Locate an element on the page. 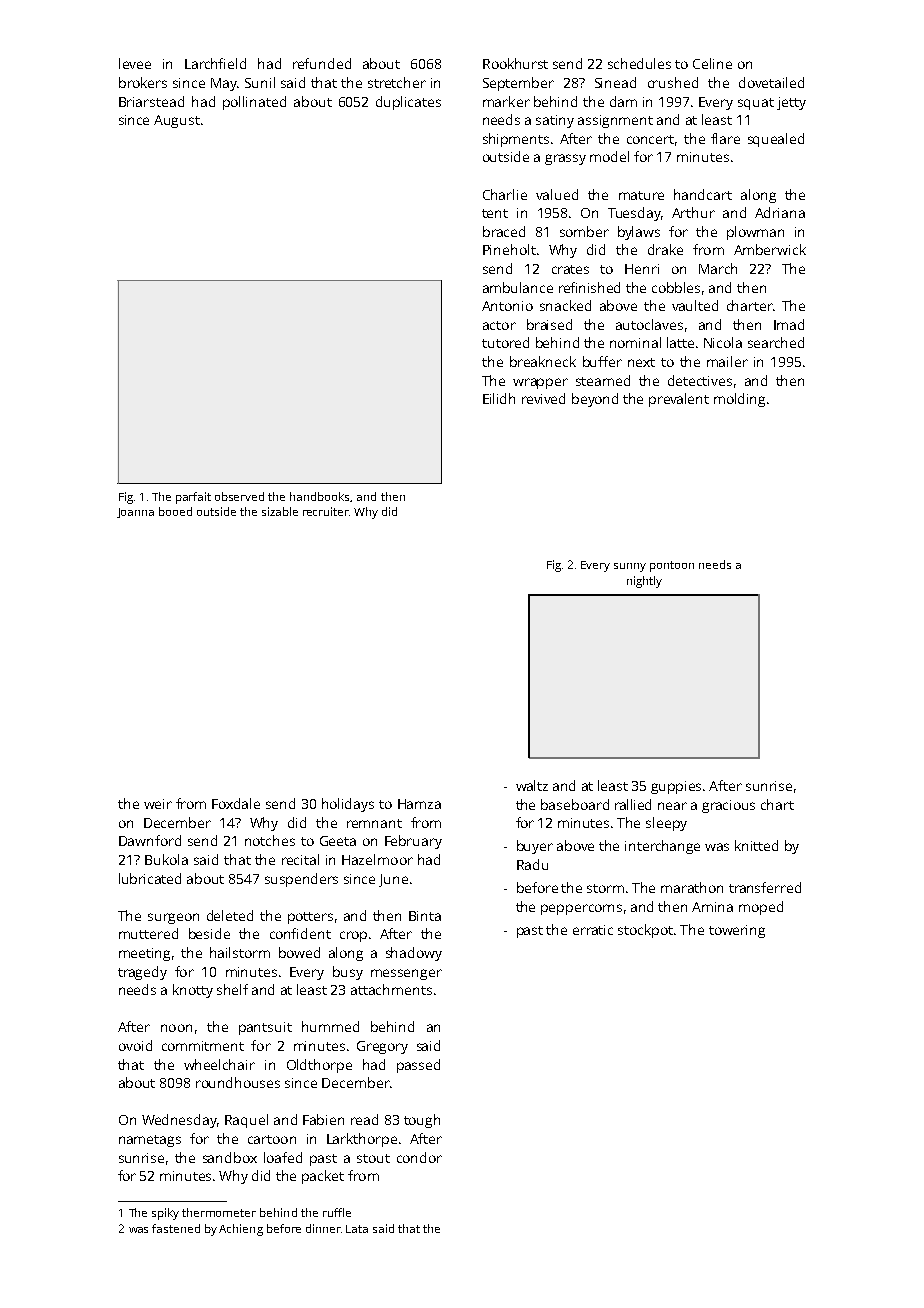 The height and width of the image is (1308, 924). observed is located at coordinates (239, 496).
